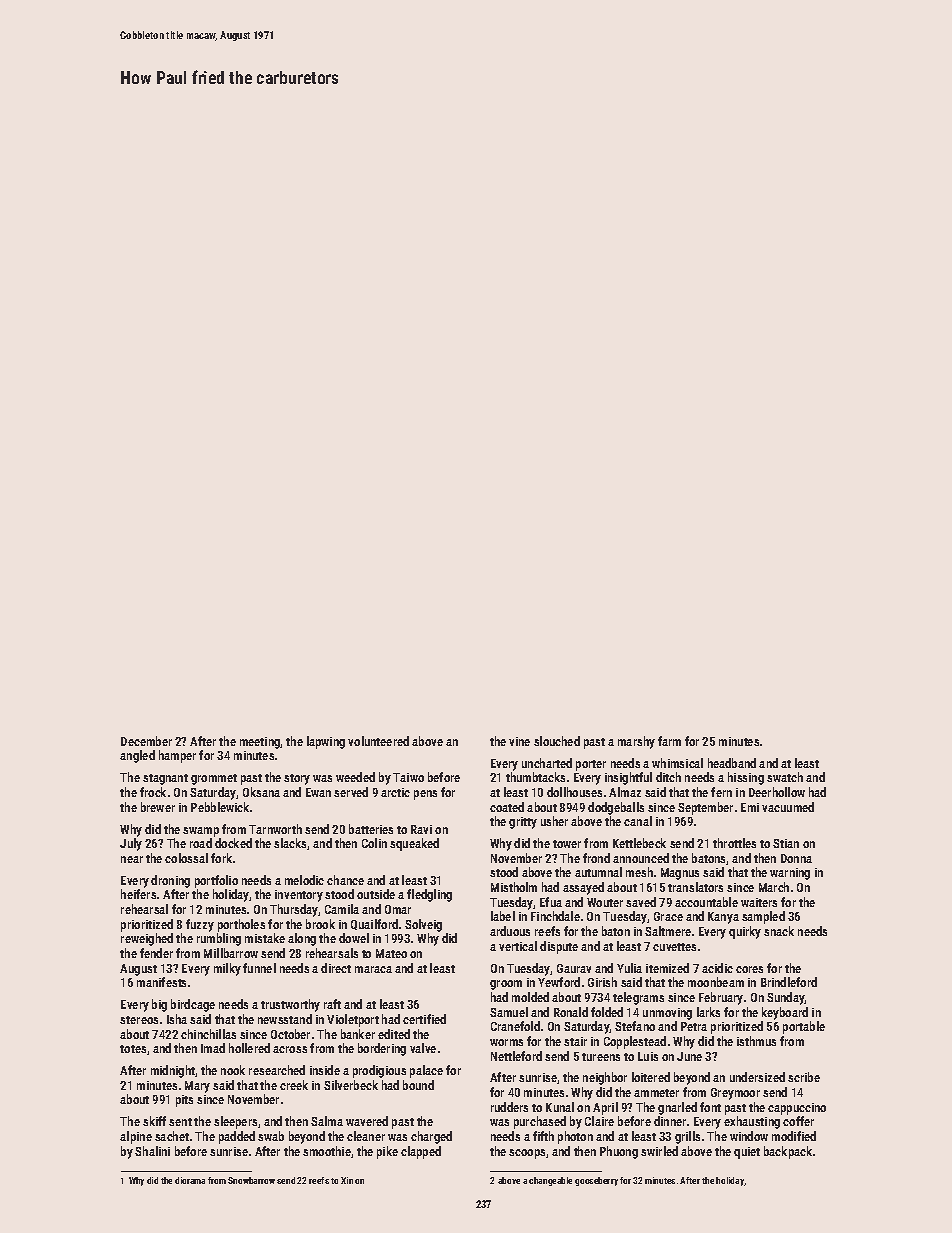  I want to click on story, so click(297, 779).
